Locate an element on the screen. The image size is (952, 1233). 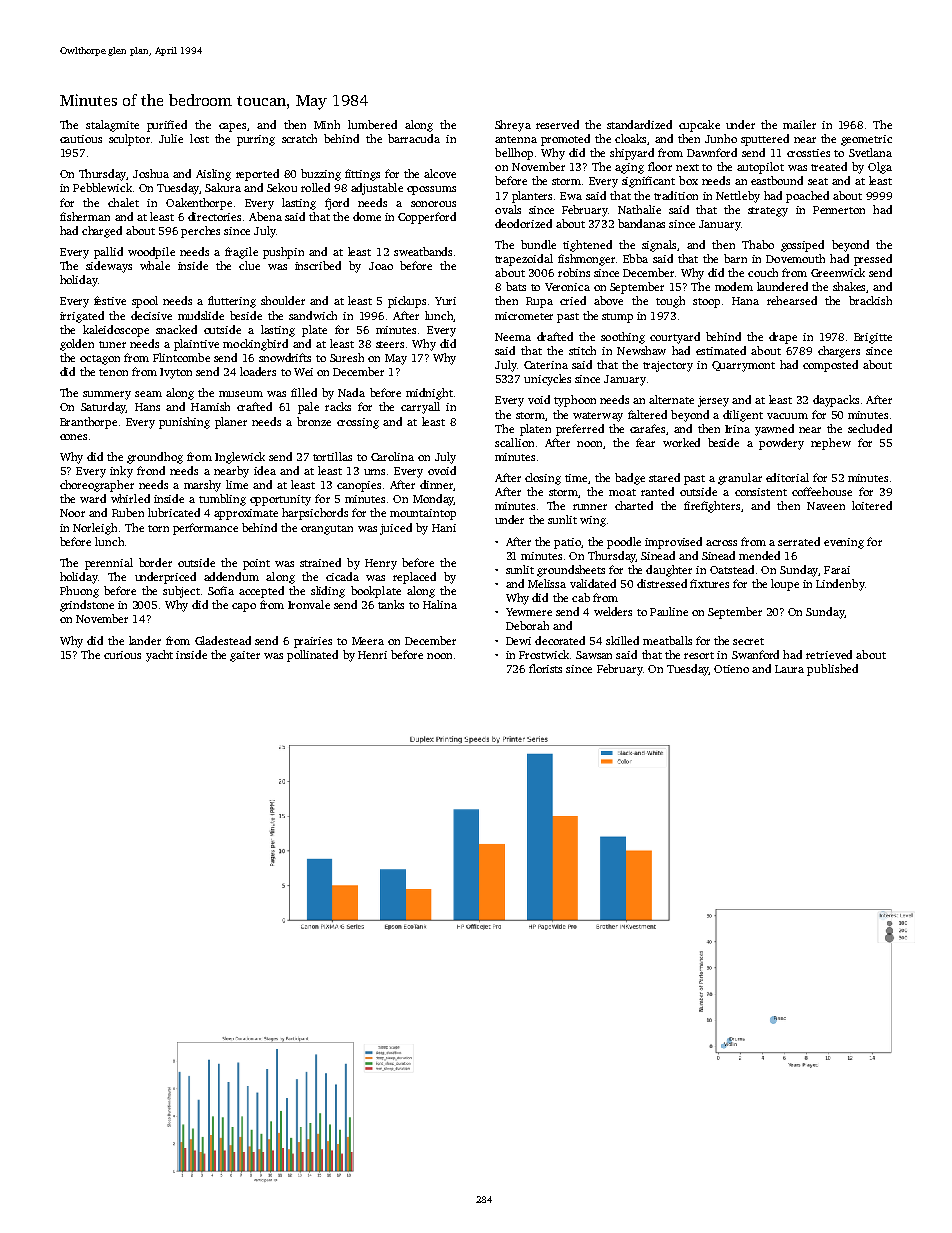
gaiter is located at coordinates (245, 656).
